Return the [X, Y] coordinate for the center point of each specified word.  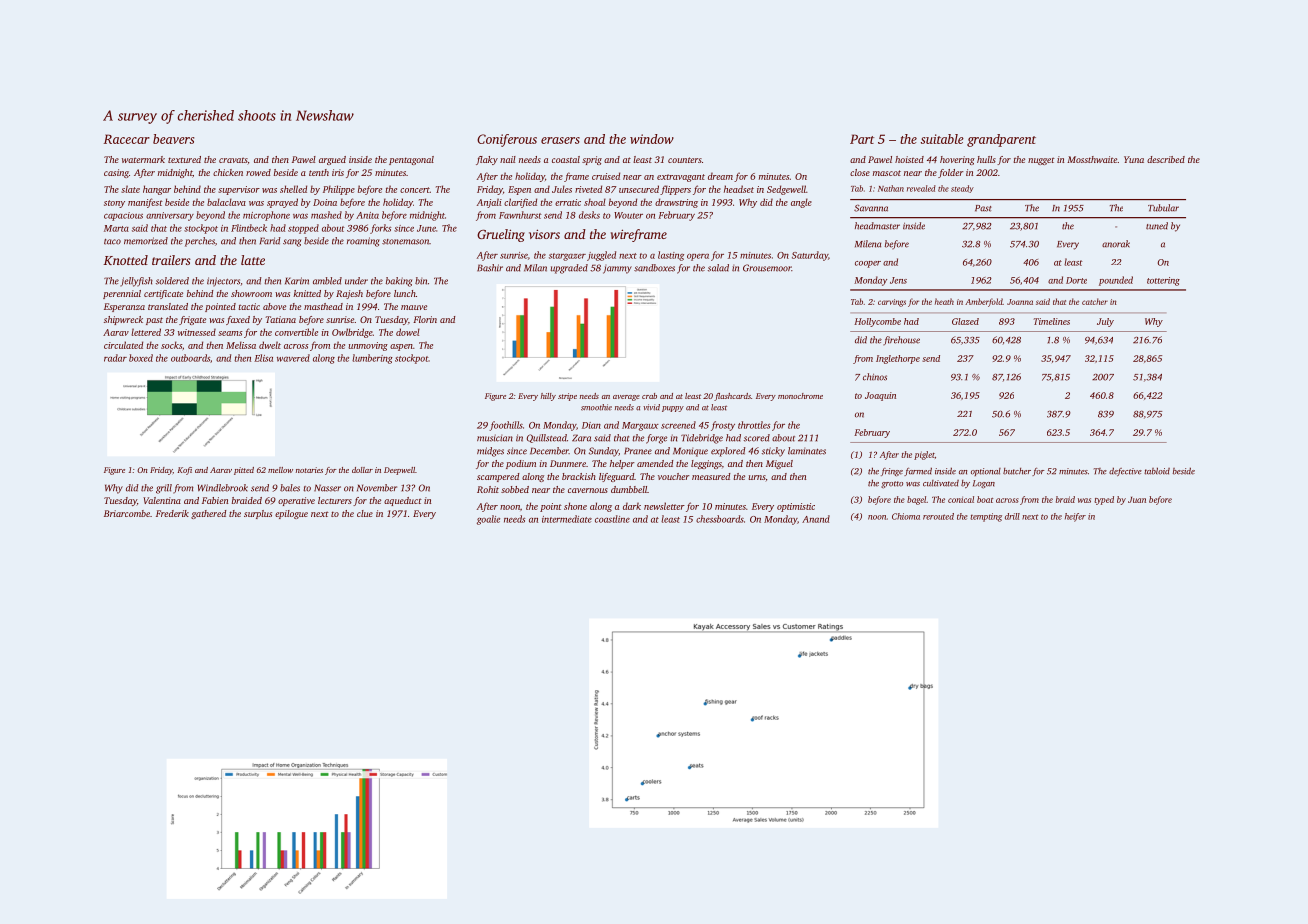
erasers [560, 140]
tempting [986, 517]
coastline [612, 519]
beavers [173, 139]
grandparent [1001, 140]
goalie [488, 520]
